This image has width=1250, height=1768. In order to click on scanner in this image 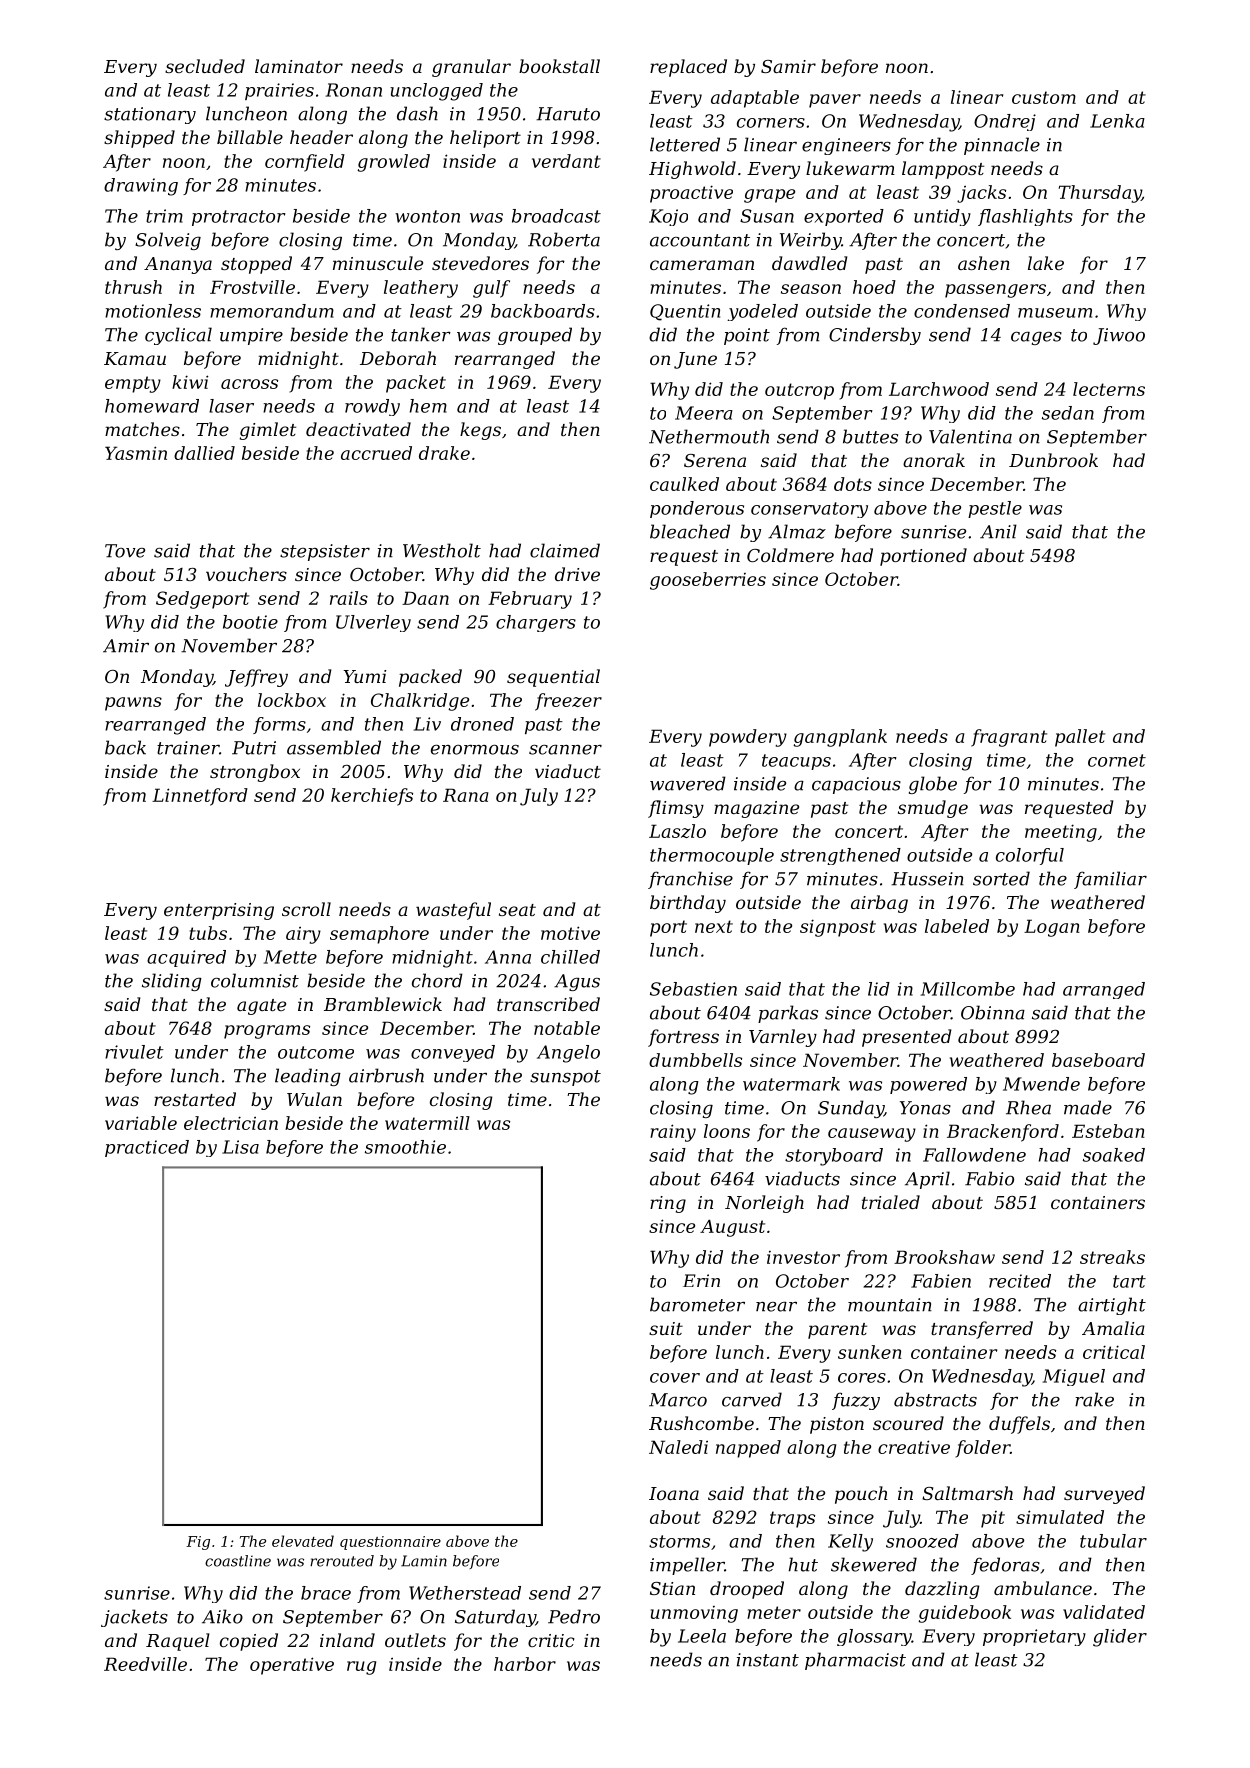, I will do `click(565, 750)`.
